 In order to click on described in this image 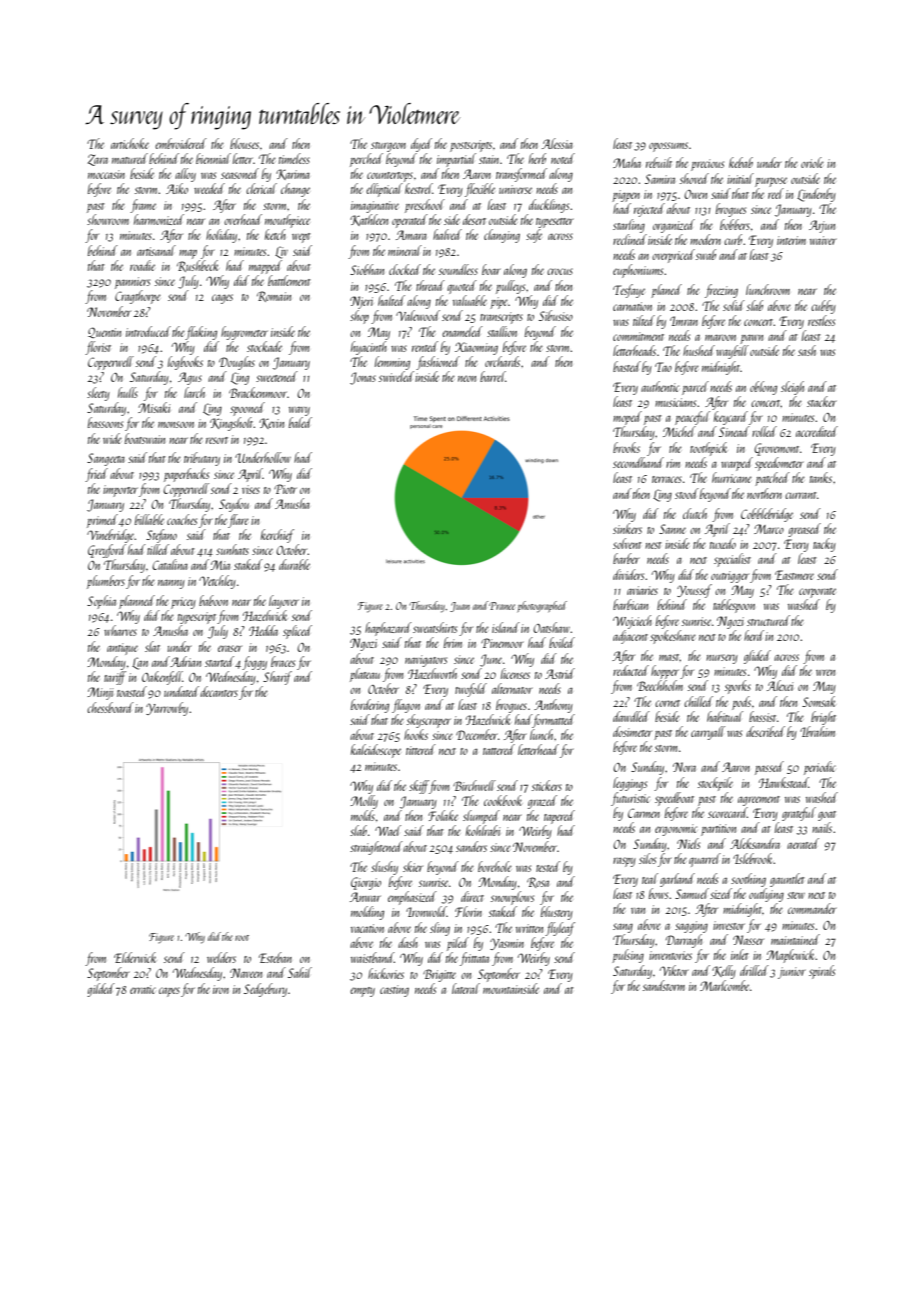, I will do `click(765, 731)`.
